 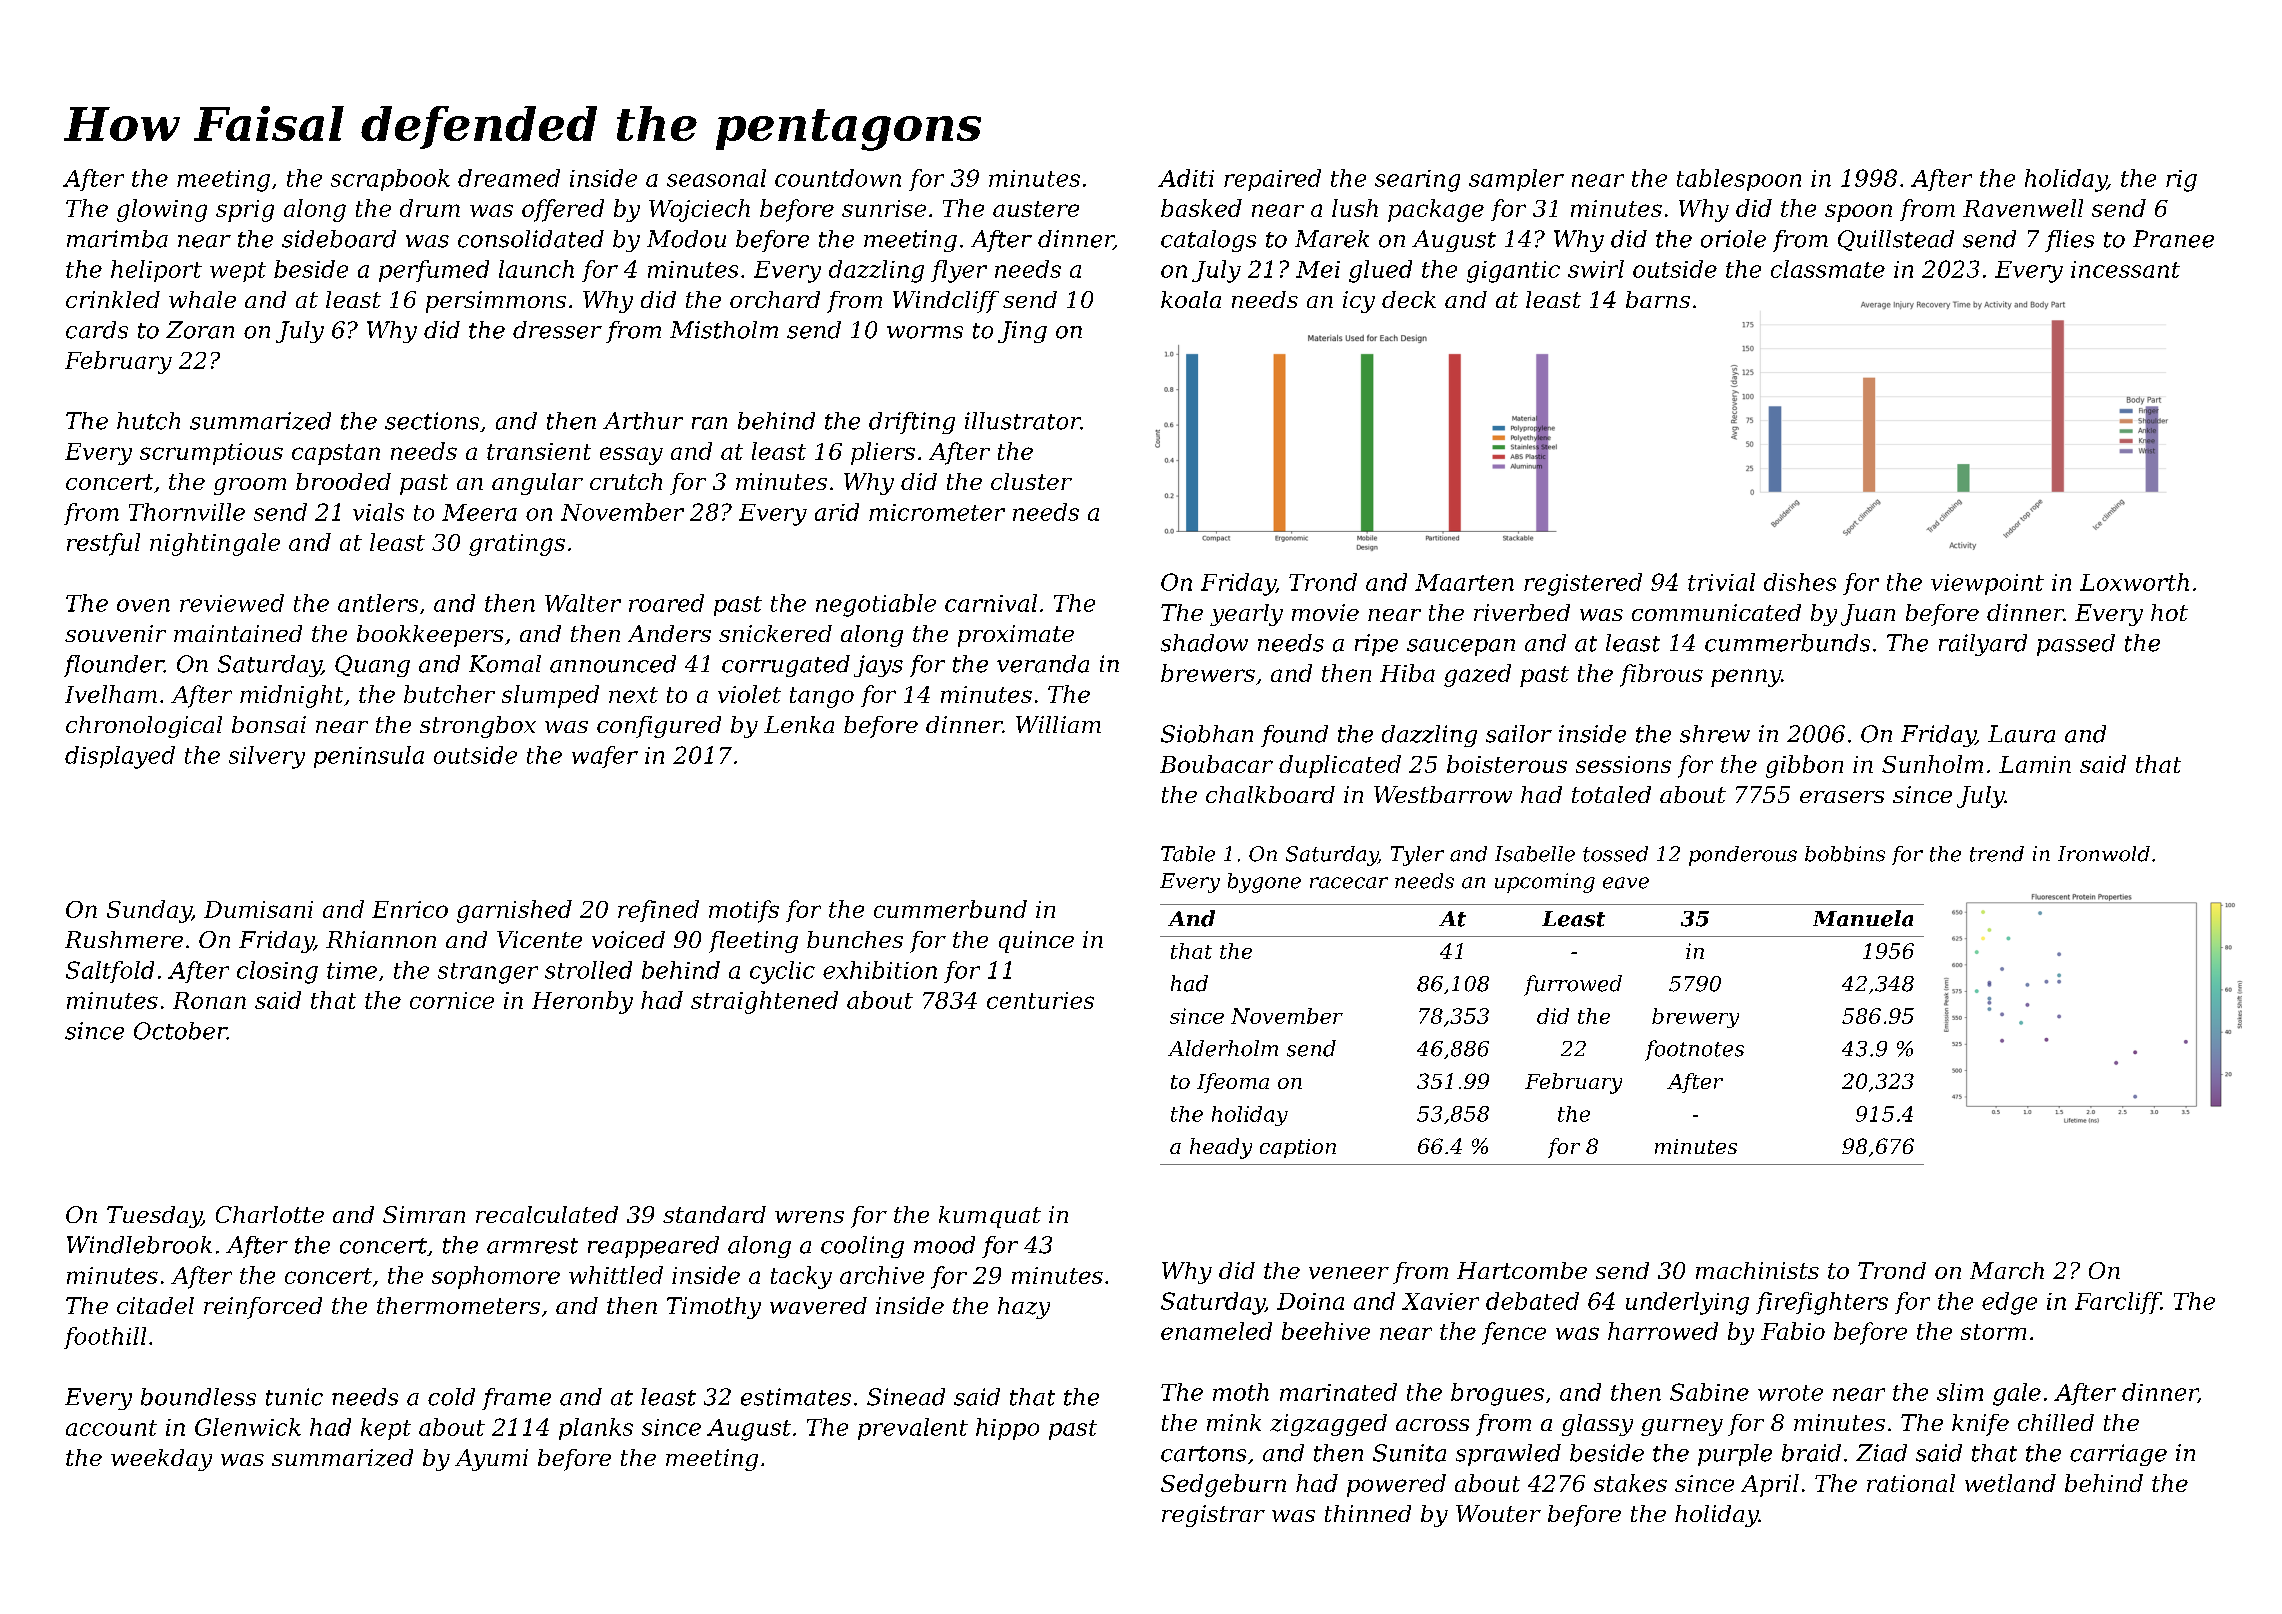 What do you see at coordinates (491, 1460) in the document?
I see `Ayumi` at bounding box center [491, 1460].
